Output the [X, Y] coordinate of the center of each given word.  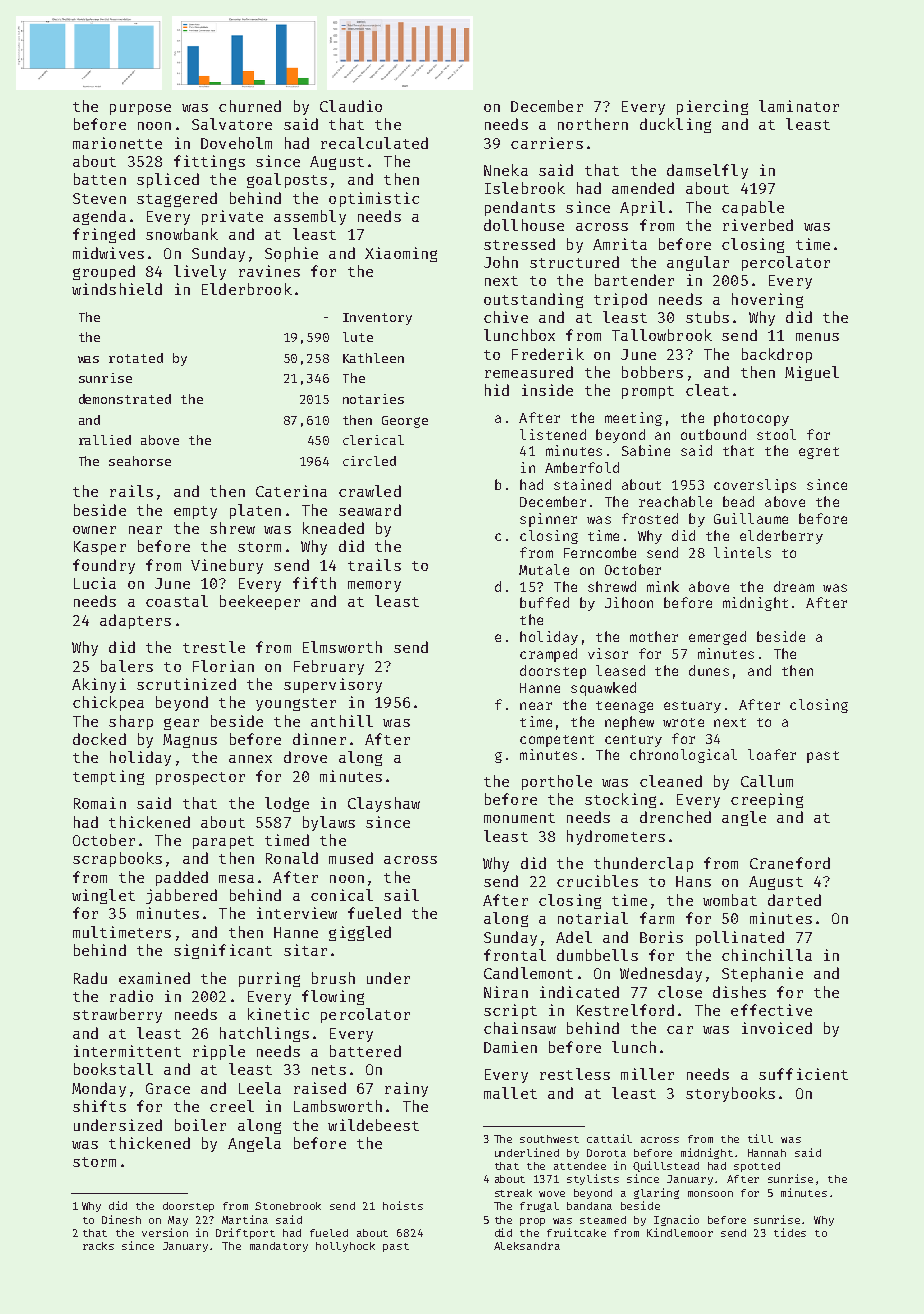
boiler [200, 1125]
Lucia [95, 583]
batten [100, 179]
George [405, 422]
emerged [717, 638]
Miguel [812, 373]
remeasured [529, 372]
